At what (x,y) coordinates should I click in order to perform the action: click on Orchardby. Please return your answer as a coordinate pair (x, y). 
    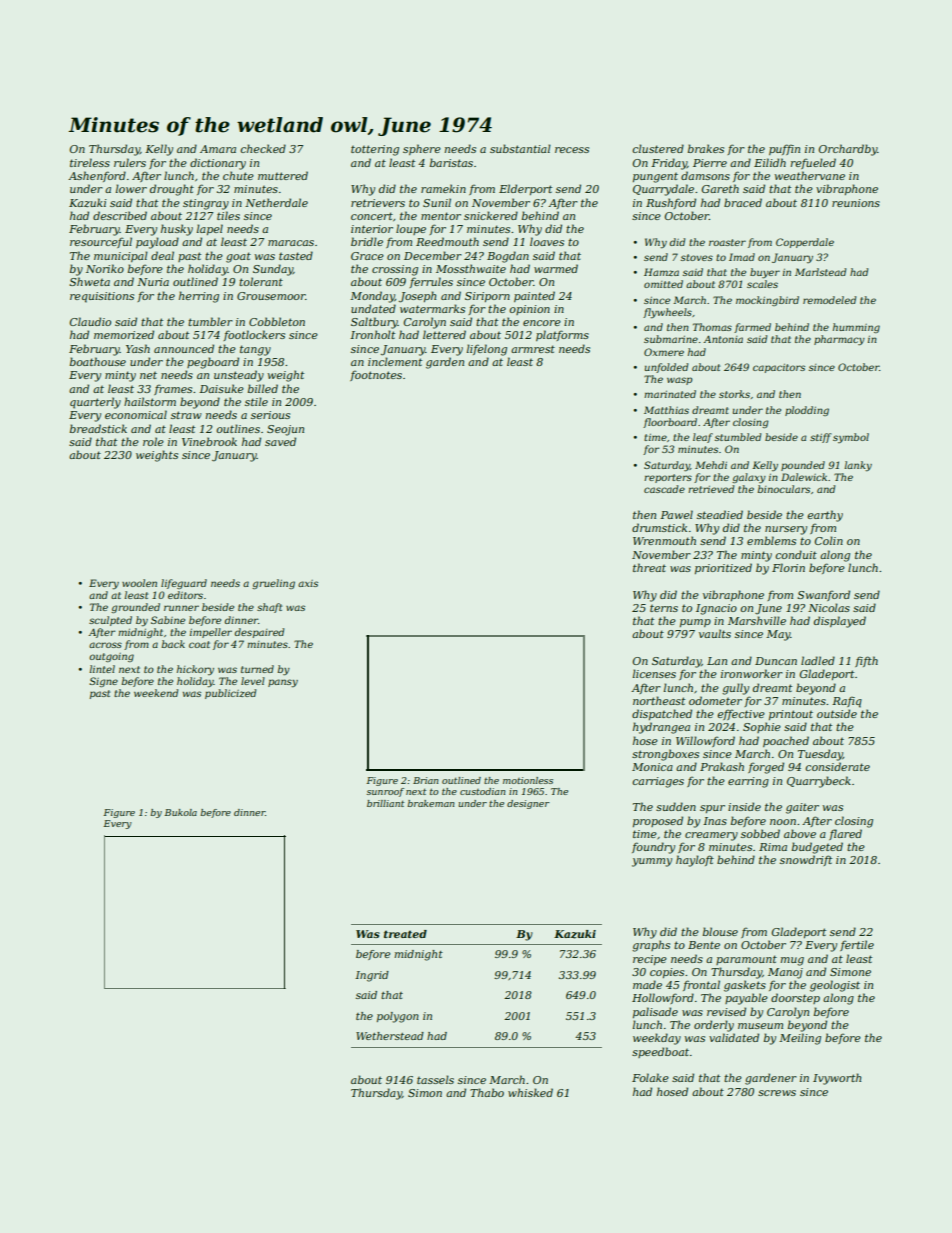
    Looking at the image, I should click on (848, 150).
